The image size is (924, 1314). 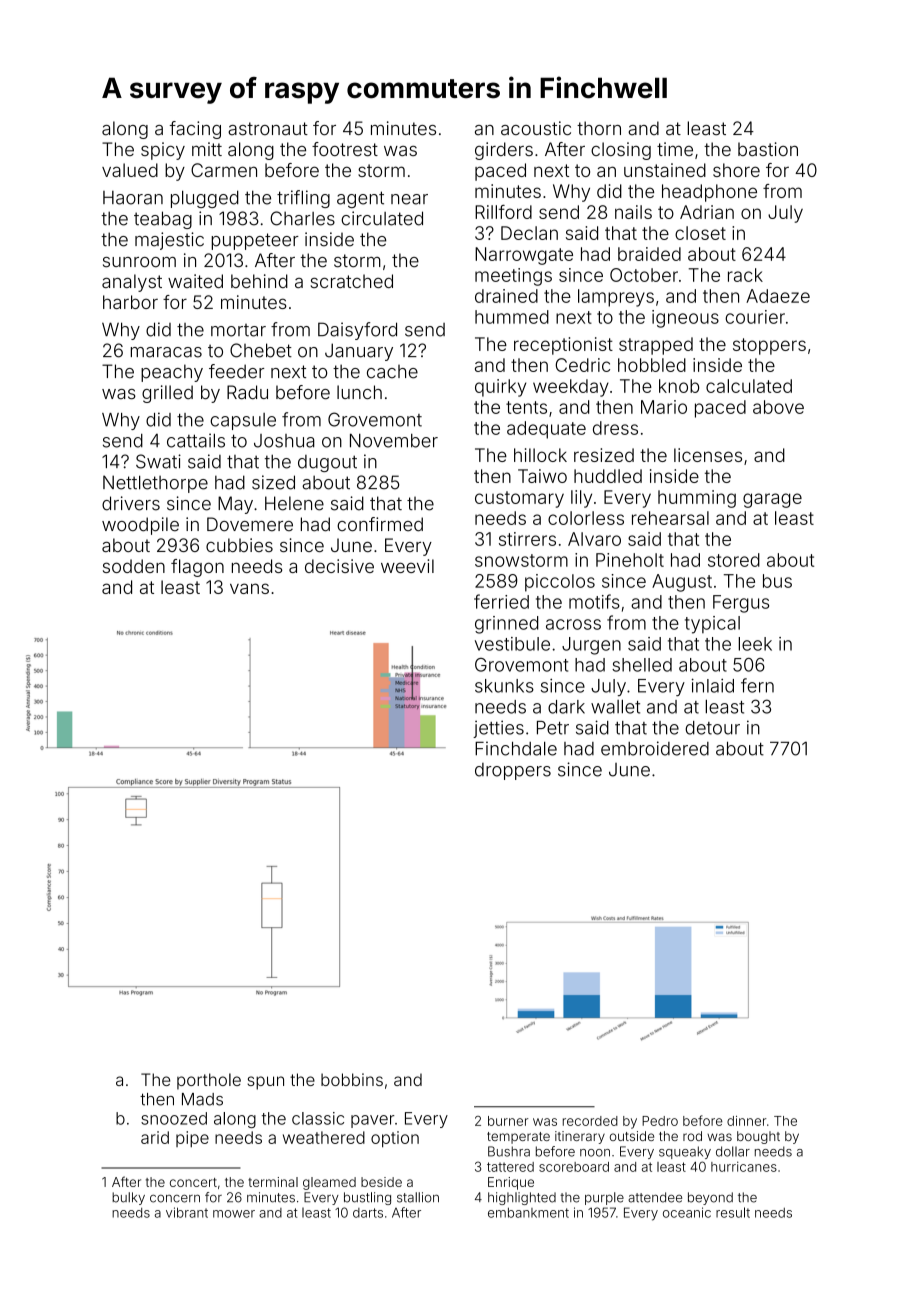 What do you see at coordinates (195, 281) in the screenshot?
I see `waited` at bounding box center [195, 281].
